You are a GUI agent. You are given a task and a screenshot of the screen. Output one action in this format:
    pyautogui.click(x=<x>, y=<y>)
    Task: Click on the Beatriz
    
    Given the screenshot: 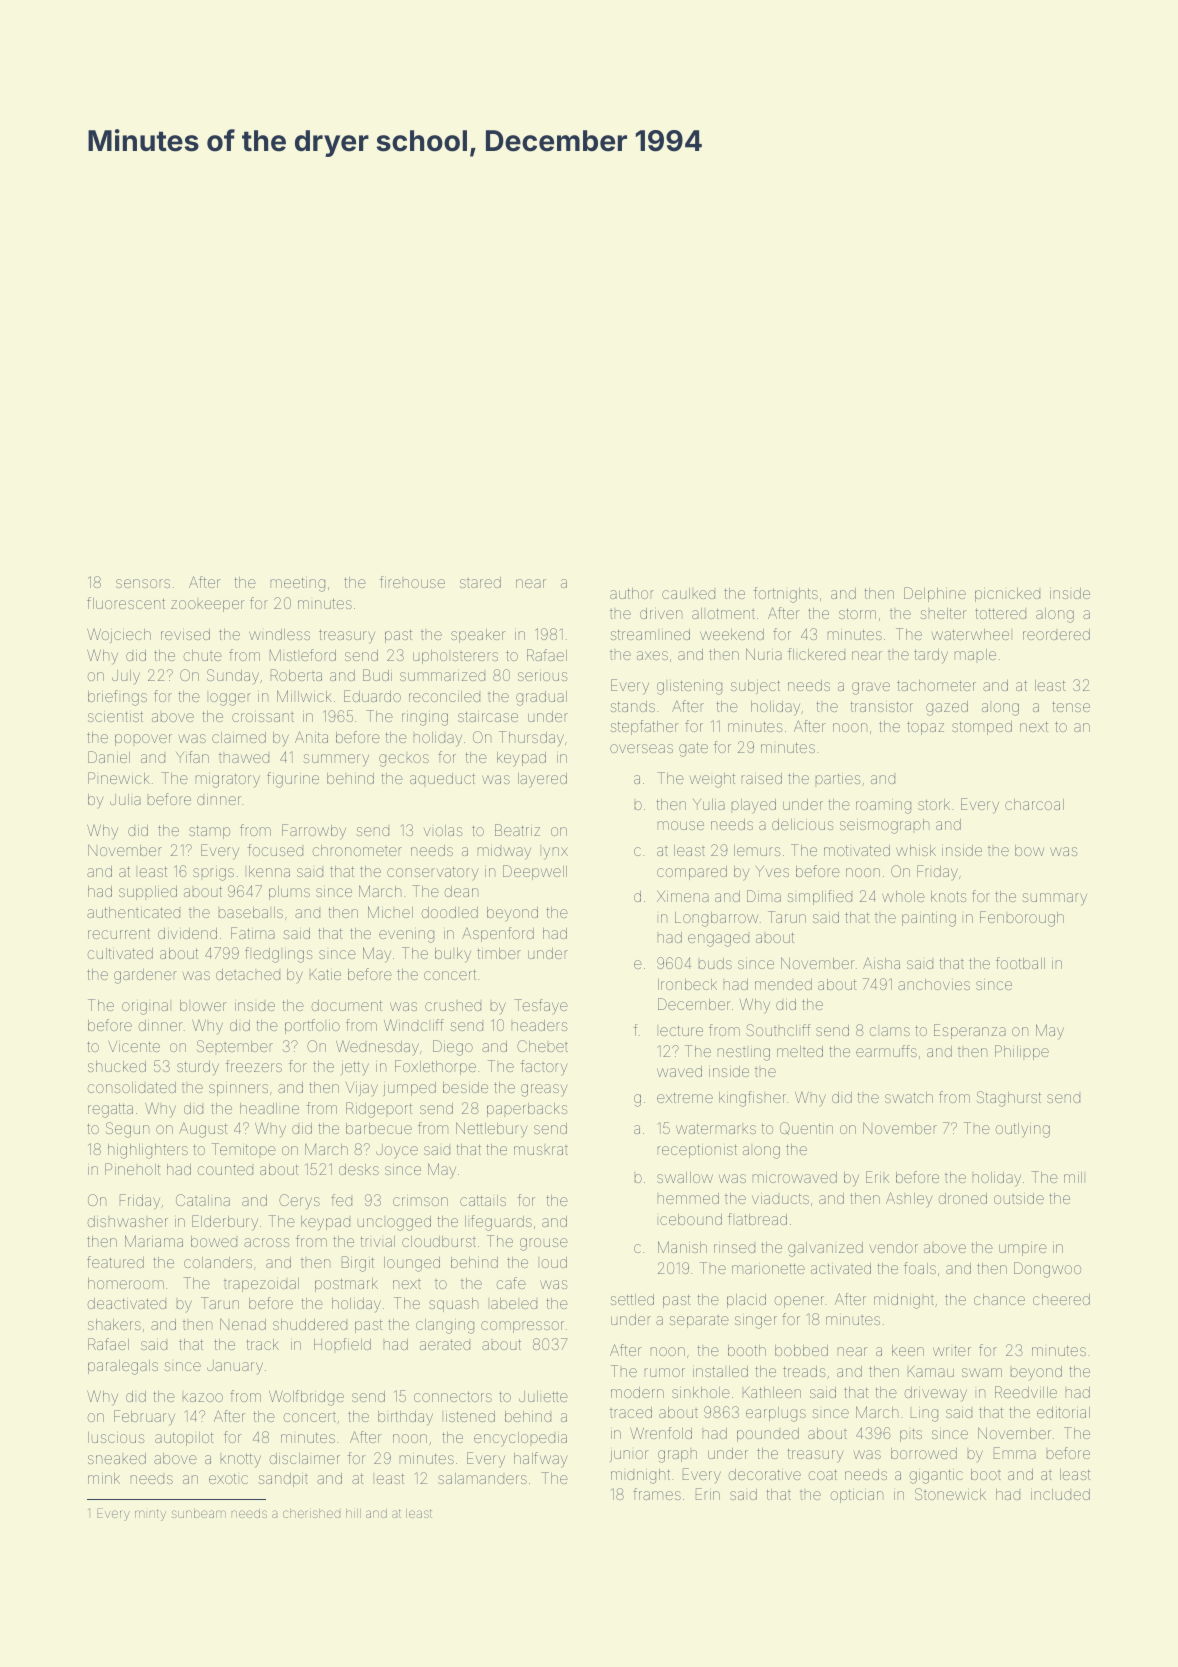 What is the action you would take?
    pyautogui.click(x=517, y=830)
